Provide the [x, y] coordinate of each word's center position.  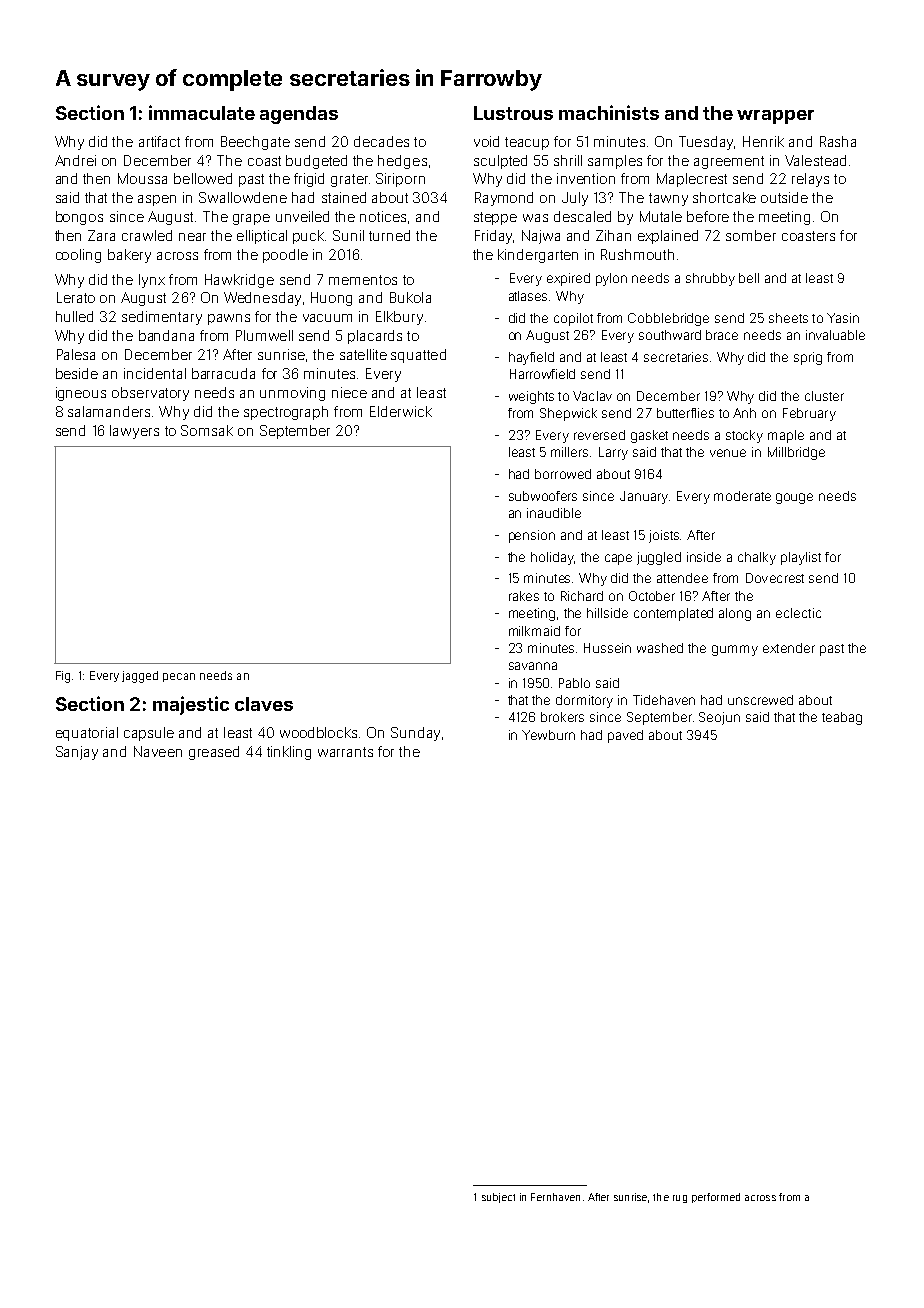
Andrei [75, 160]
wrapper [775, 117]
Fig [63, 677]
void [486, 141]
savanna [533, 666]
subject [498, 1198]
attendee [682, 578]
